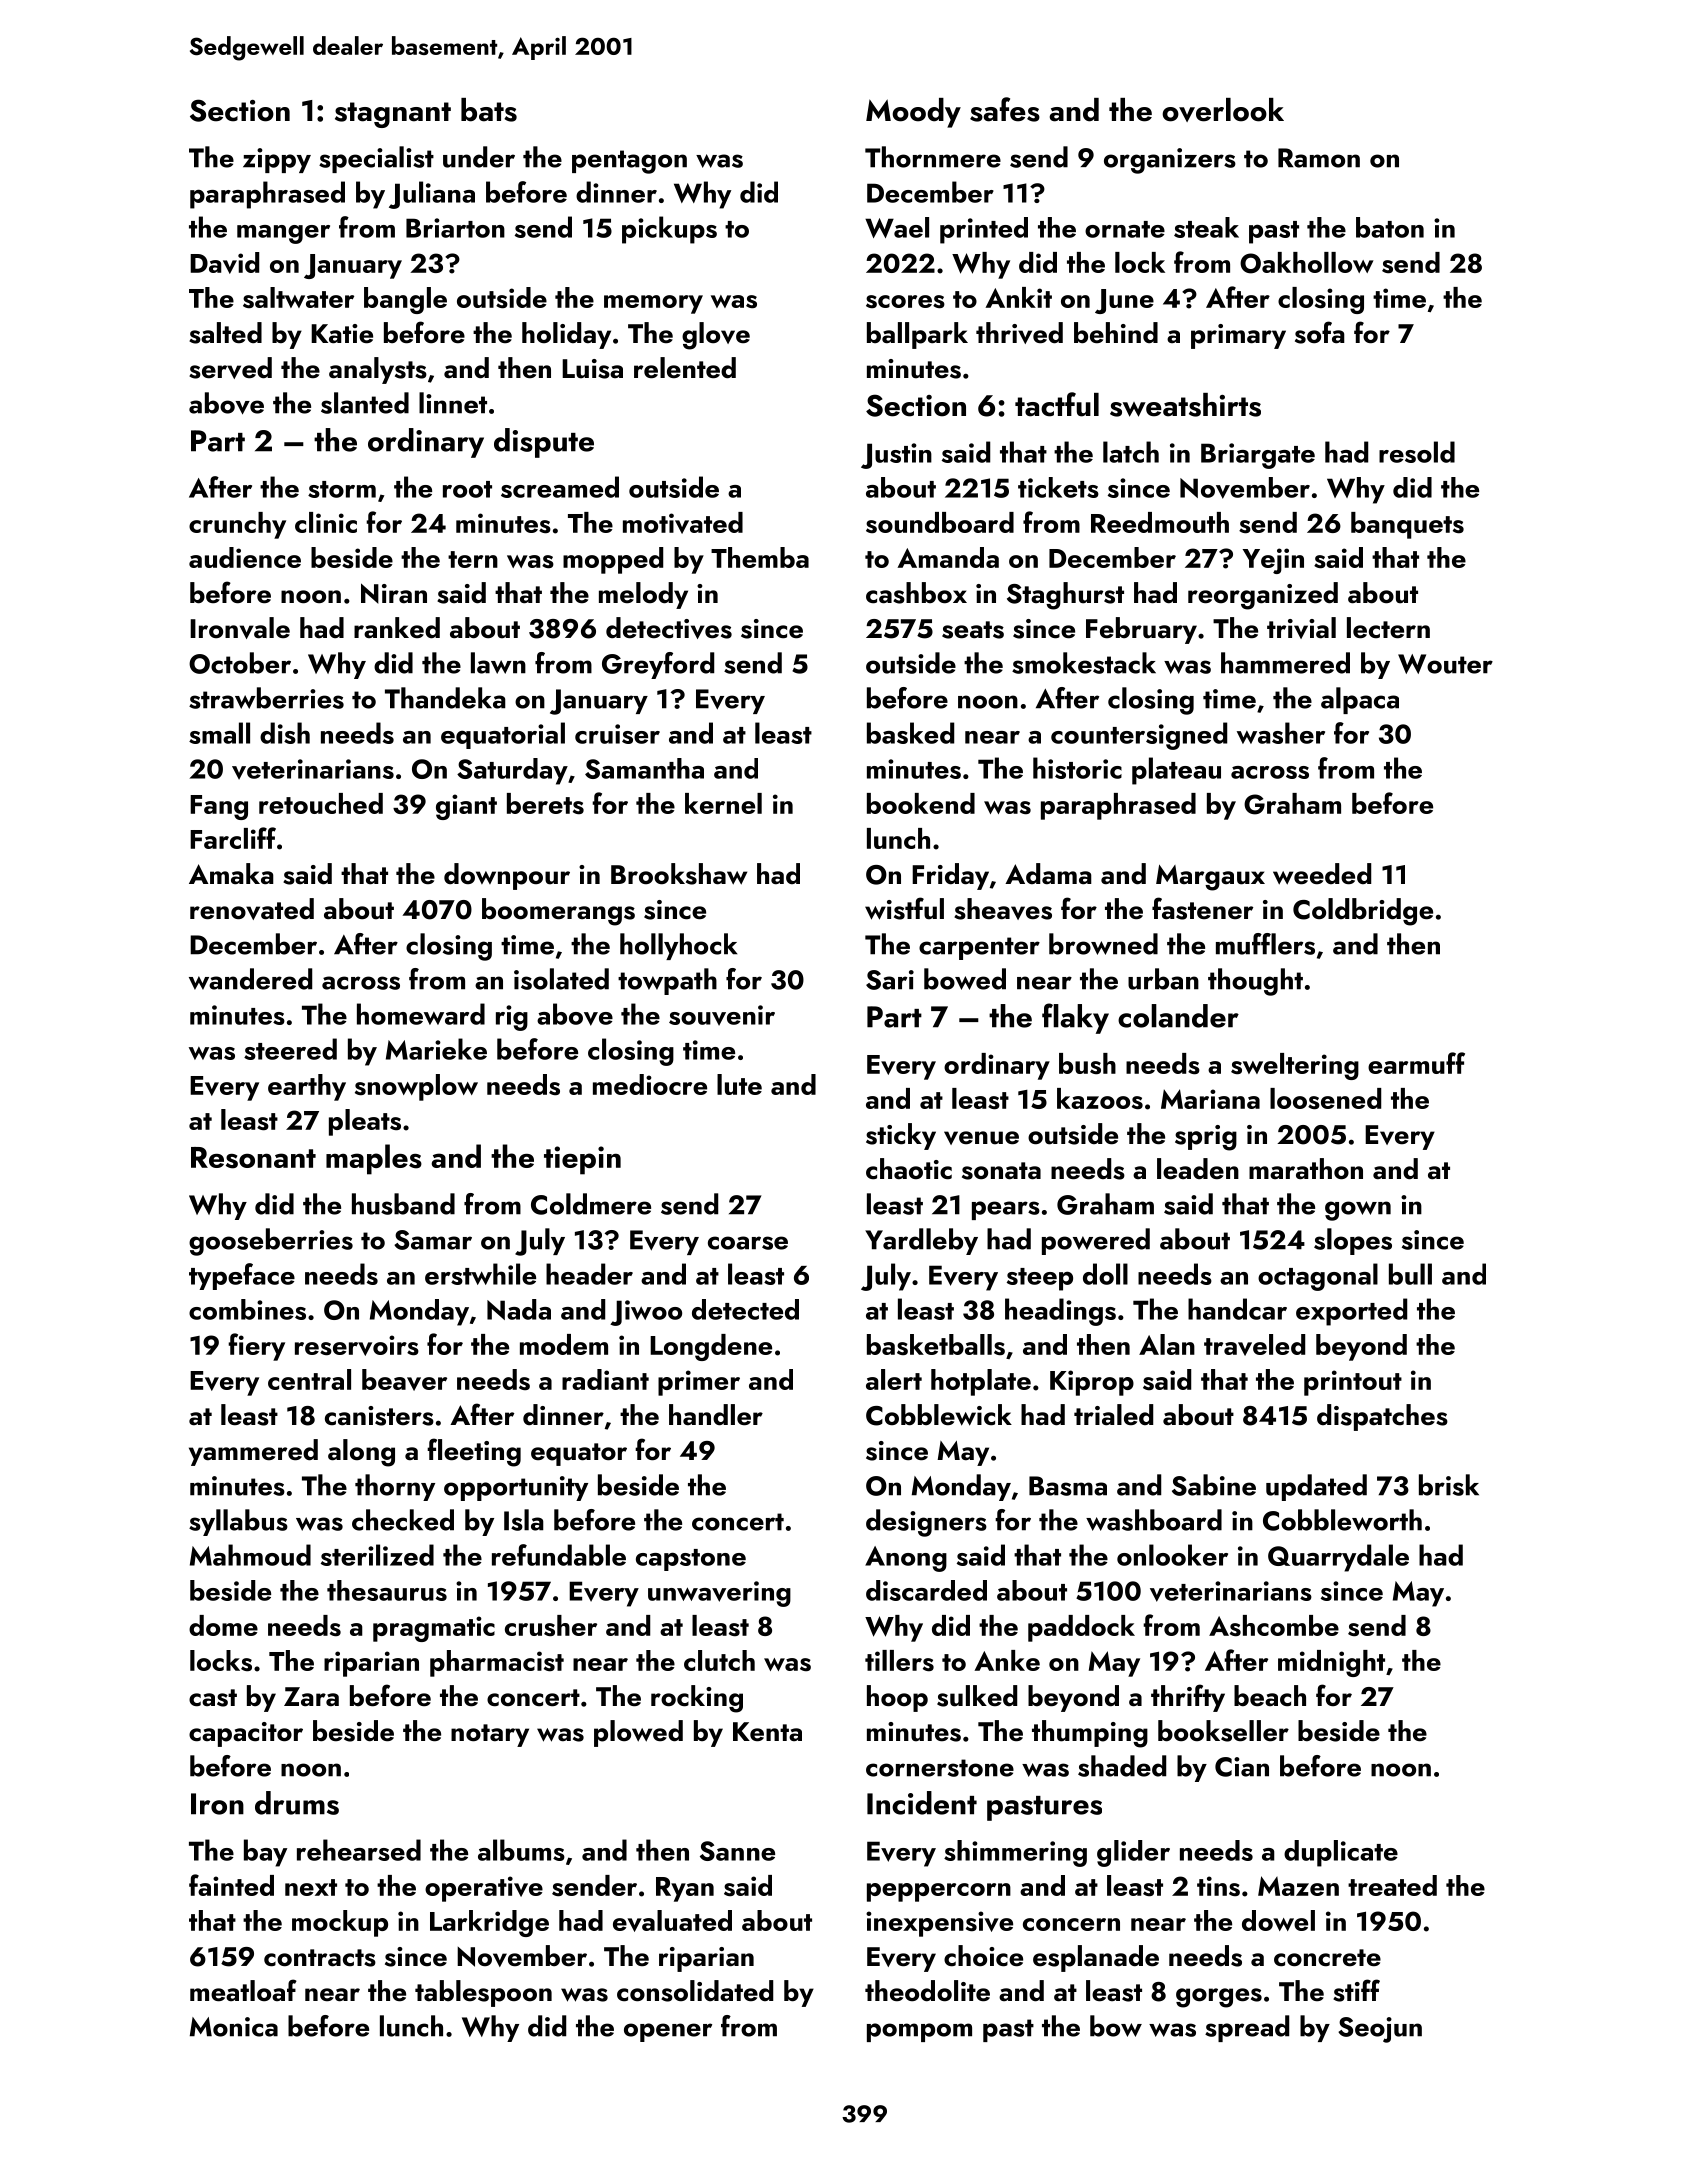 This image has height=2178, width=1683. I want to click on sticky, so click(901, 1136).
